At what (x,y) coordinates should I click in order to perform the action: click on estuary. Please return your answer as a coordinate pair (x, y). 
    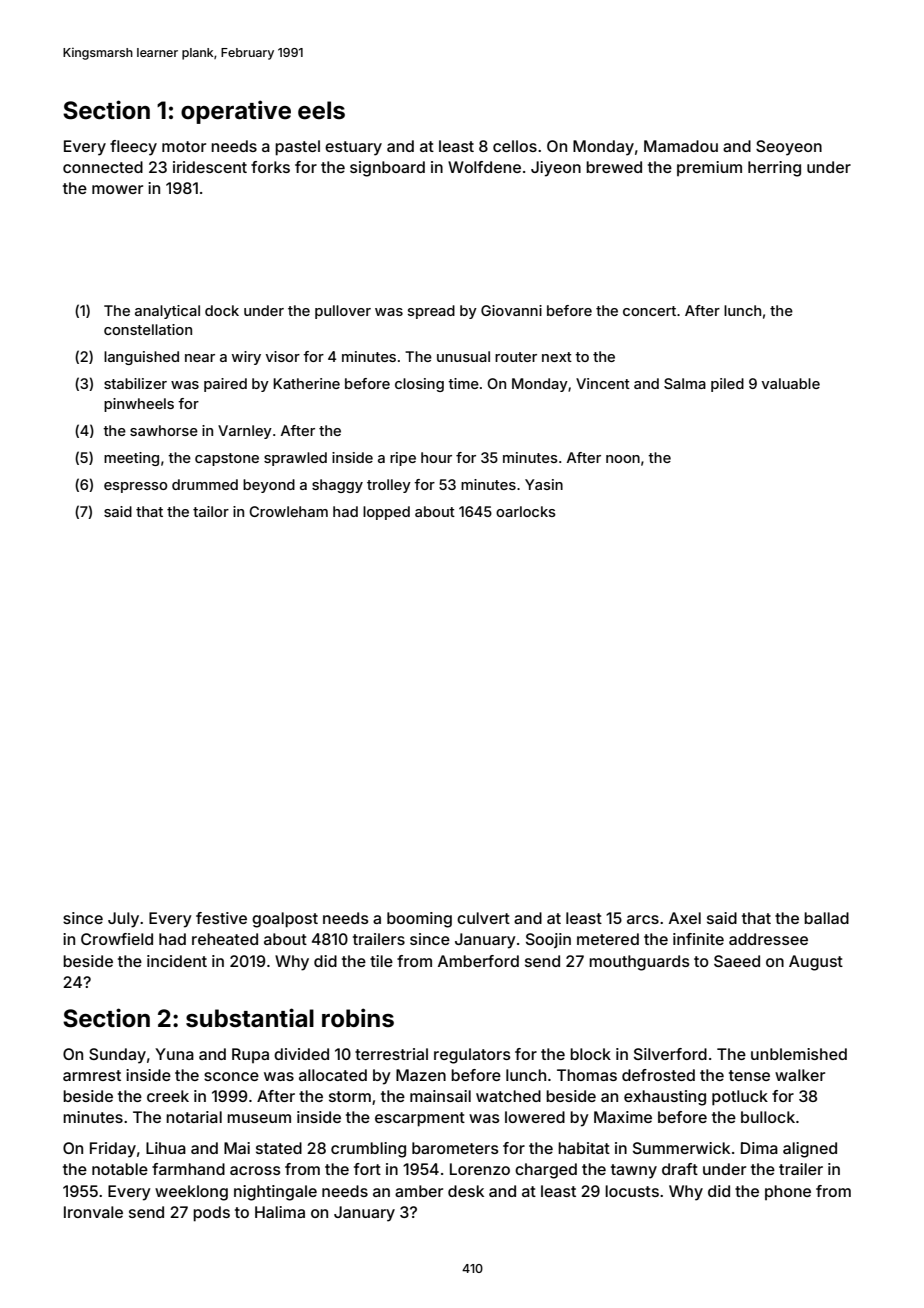
    Looking at the image, I should click on (353, 148).
